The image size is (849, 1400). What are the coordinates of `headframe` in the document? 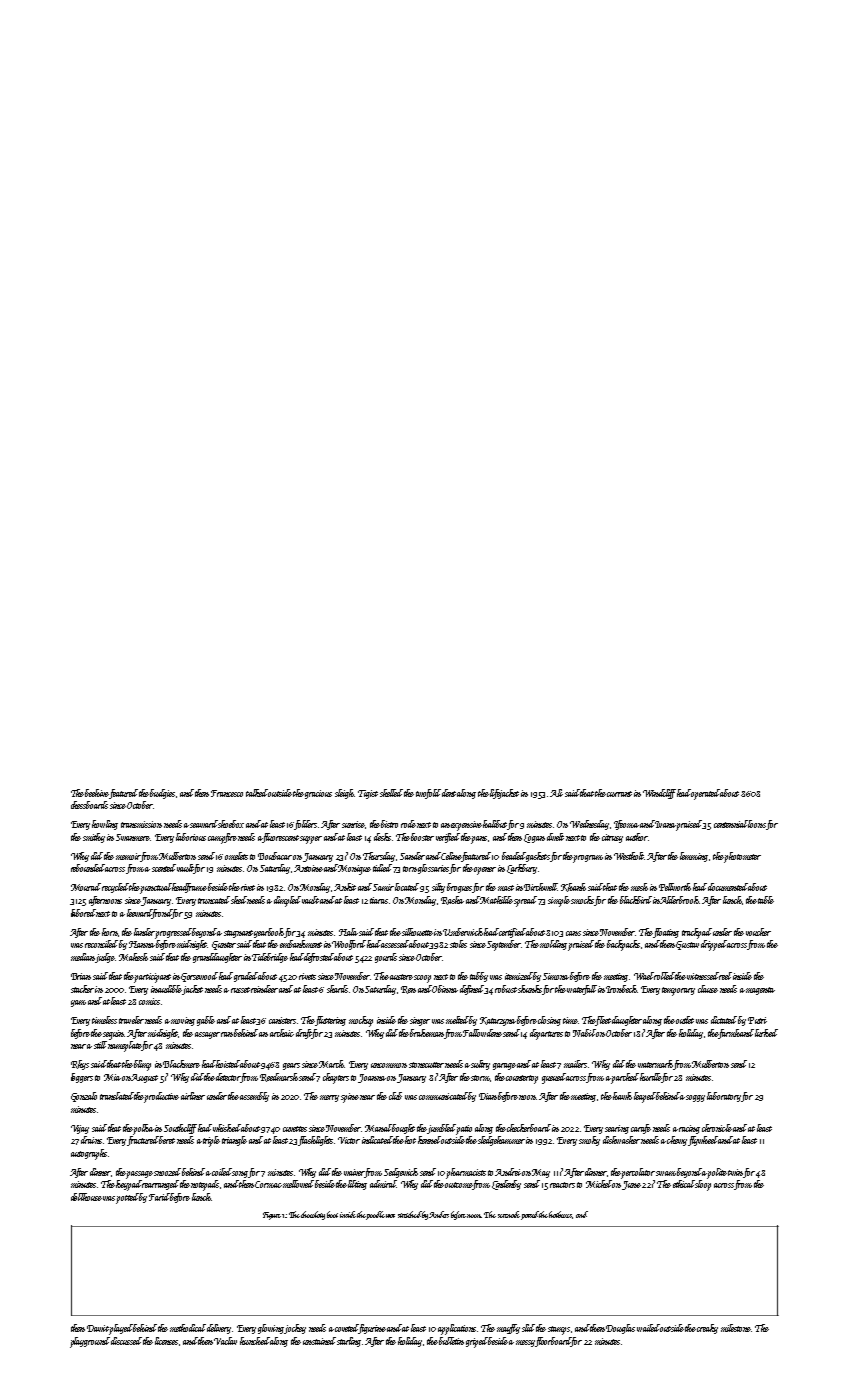 It's located at (189, 888).
